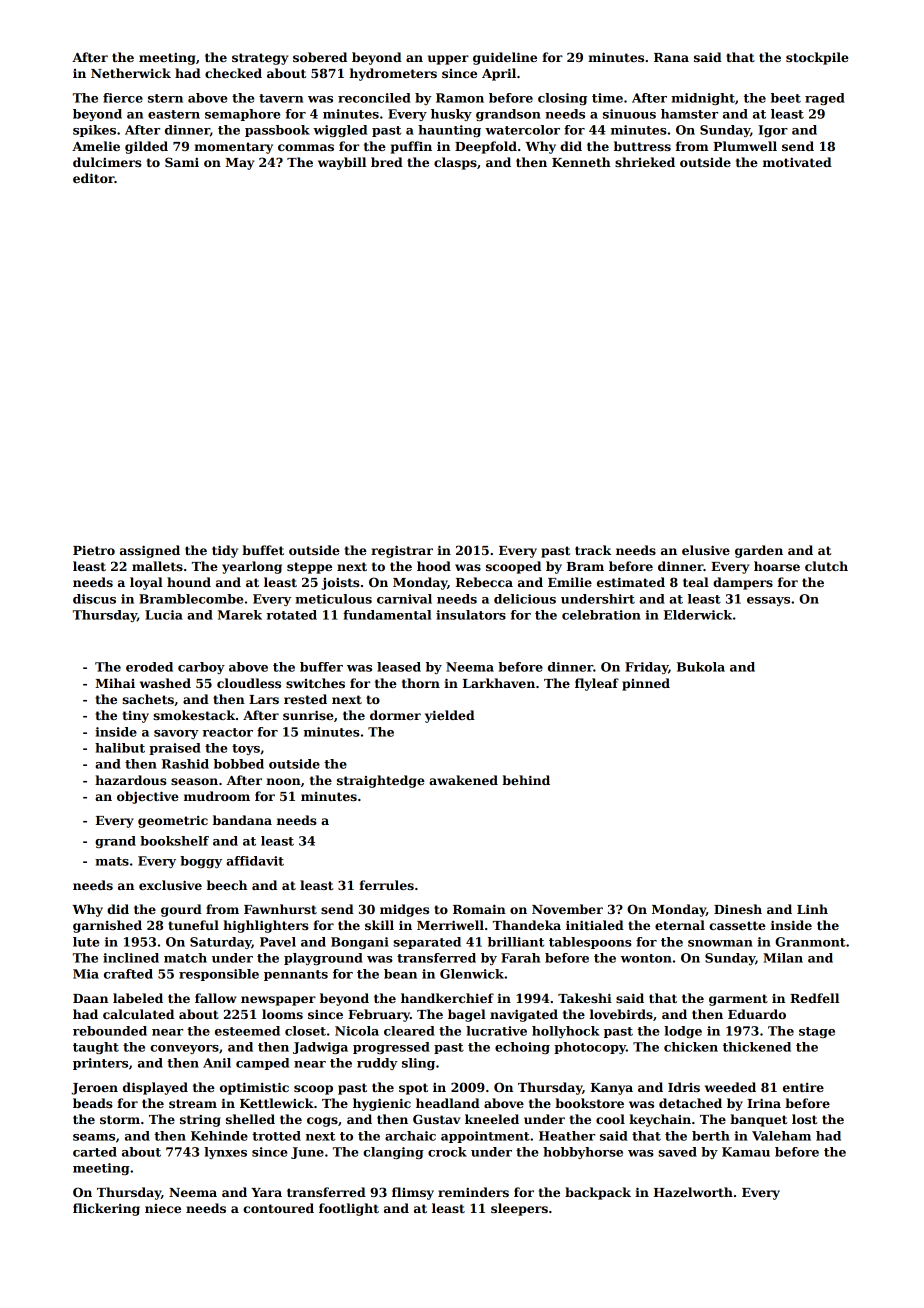  I want to click on Kenneth, so click(581, 162).
